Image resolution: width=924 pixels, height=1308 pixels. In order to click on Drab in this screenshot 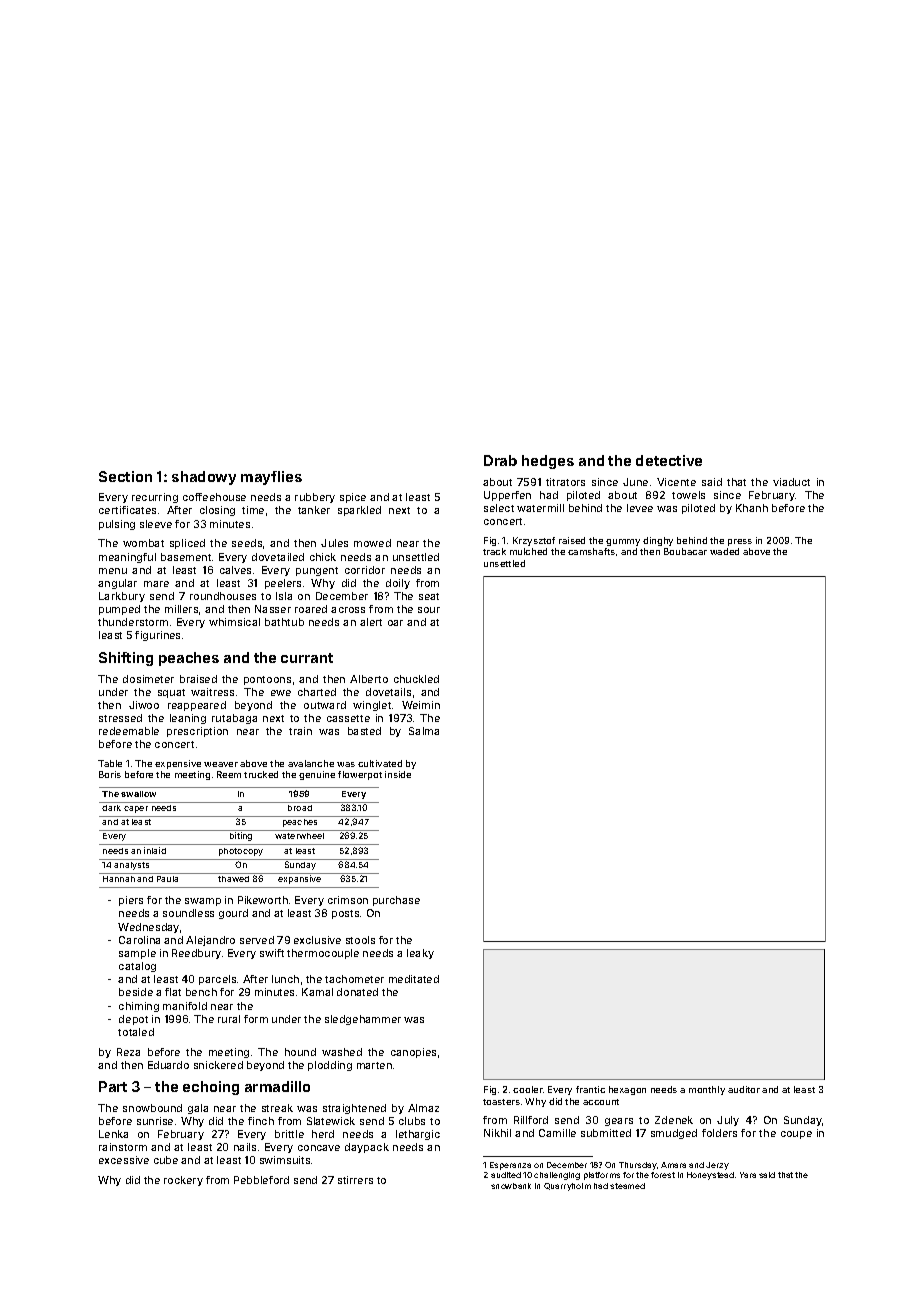, I will do `click(500, 460)`.
